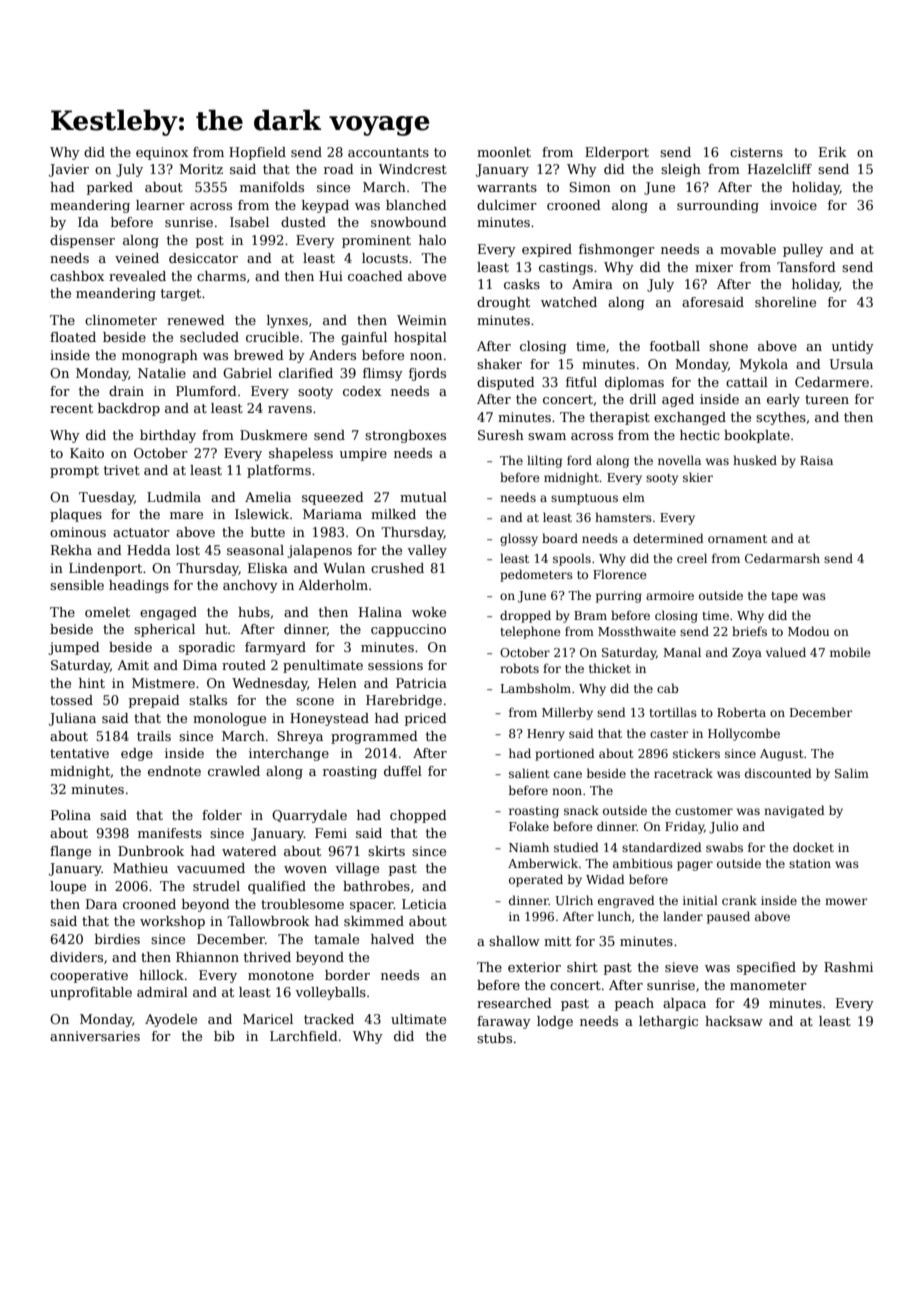 The width and height of the screenshot is (924, 1308). Describe the element at coordinates (162, 153) in the screenshot. I see `equinox` at that location.
